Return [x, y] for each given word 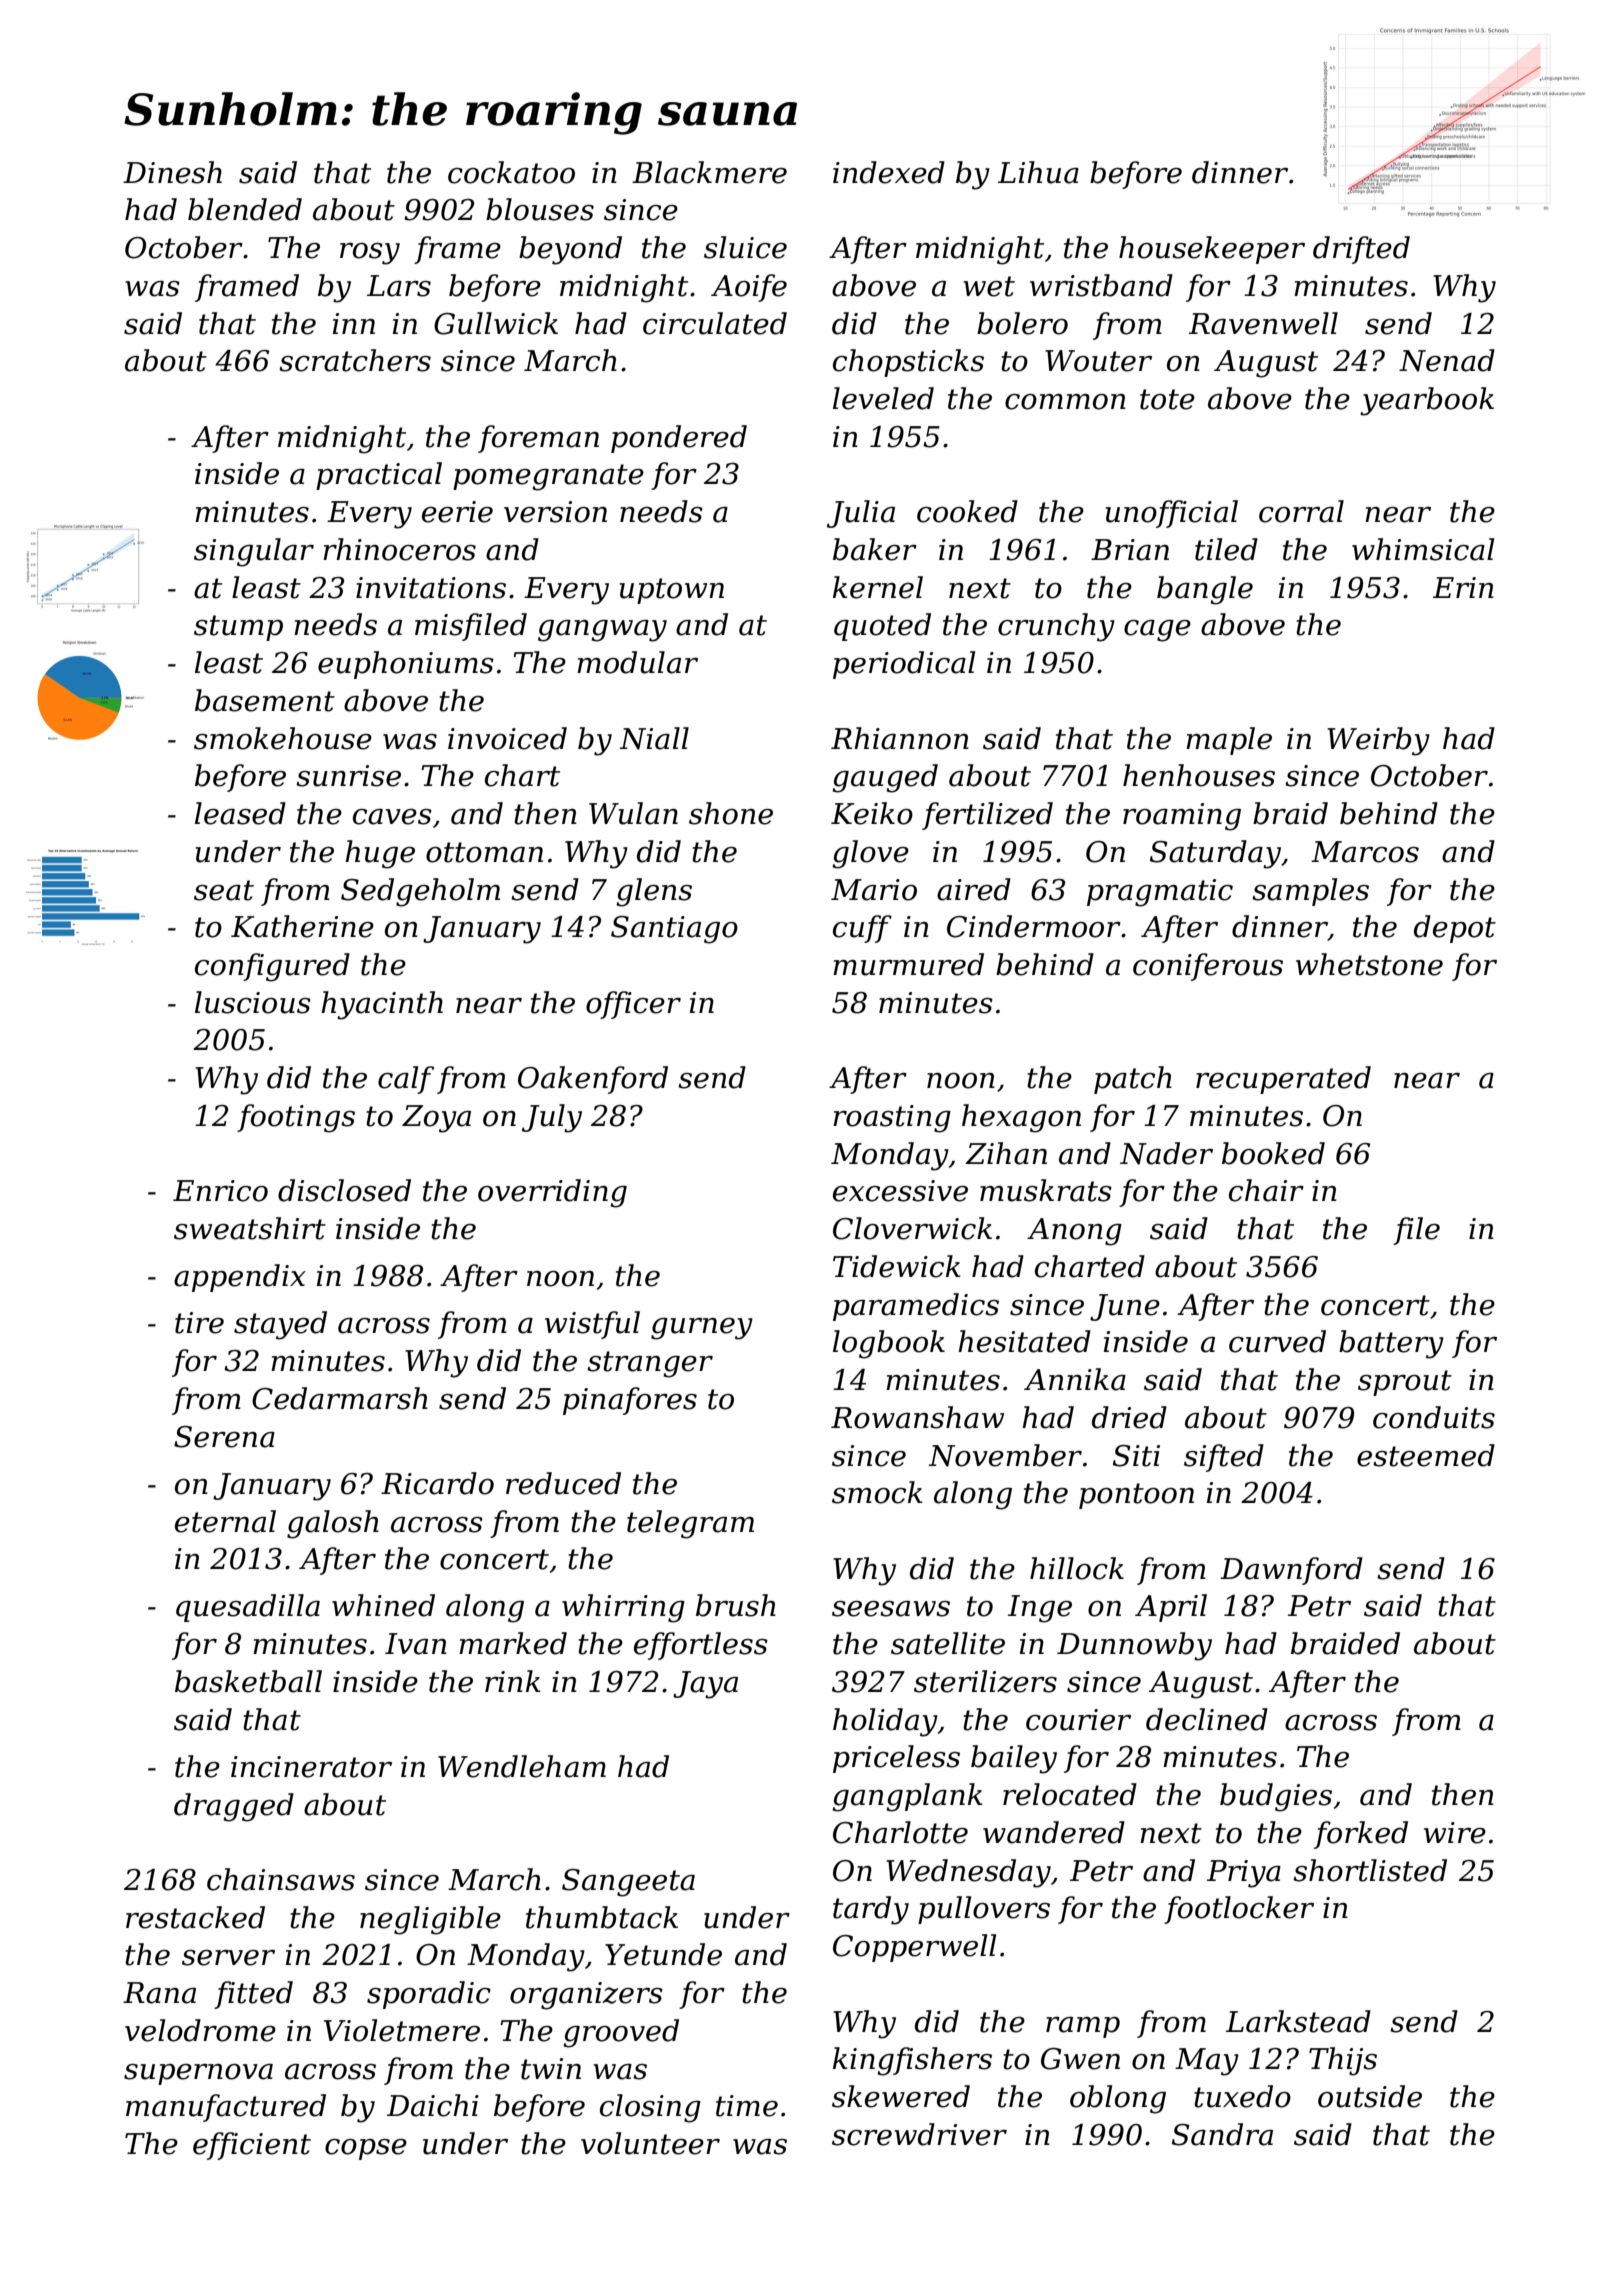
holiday [885, 1722]
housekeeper [1212, 250]
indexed [889, 172]
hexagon [1021, 1118]
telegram [690, 1524]
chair [1266, 1190]
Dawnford [1291, 1571]
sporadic [429, 1995]
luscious [253, 1002]
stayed [280, 1325]
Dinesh [172, 172]
